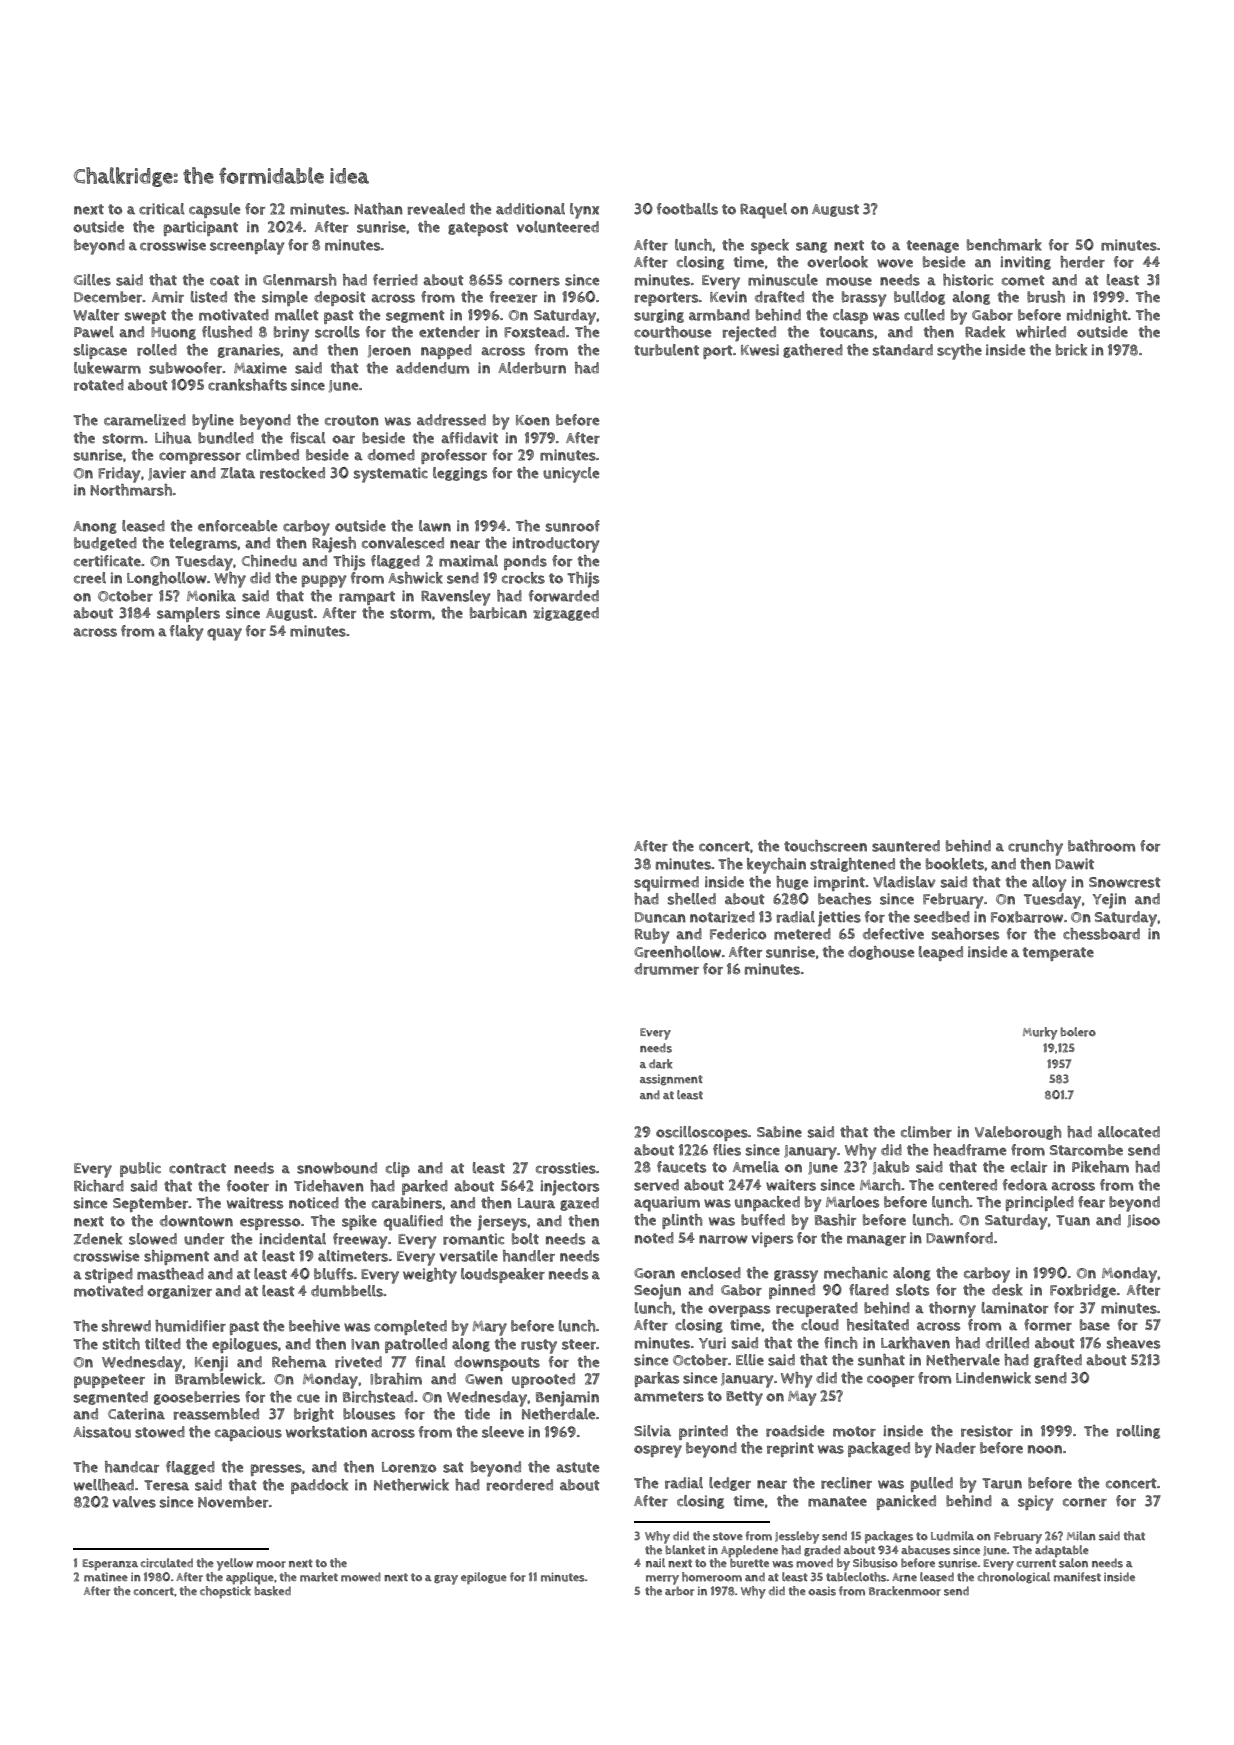 The width and height of the image is (1234, 1745). Describe the element at coordinates (666, 350) in the image. I see `turbulent` at that location.
